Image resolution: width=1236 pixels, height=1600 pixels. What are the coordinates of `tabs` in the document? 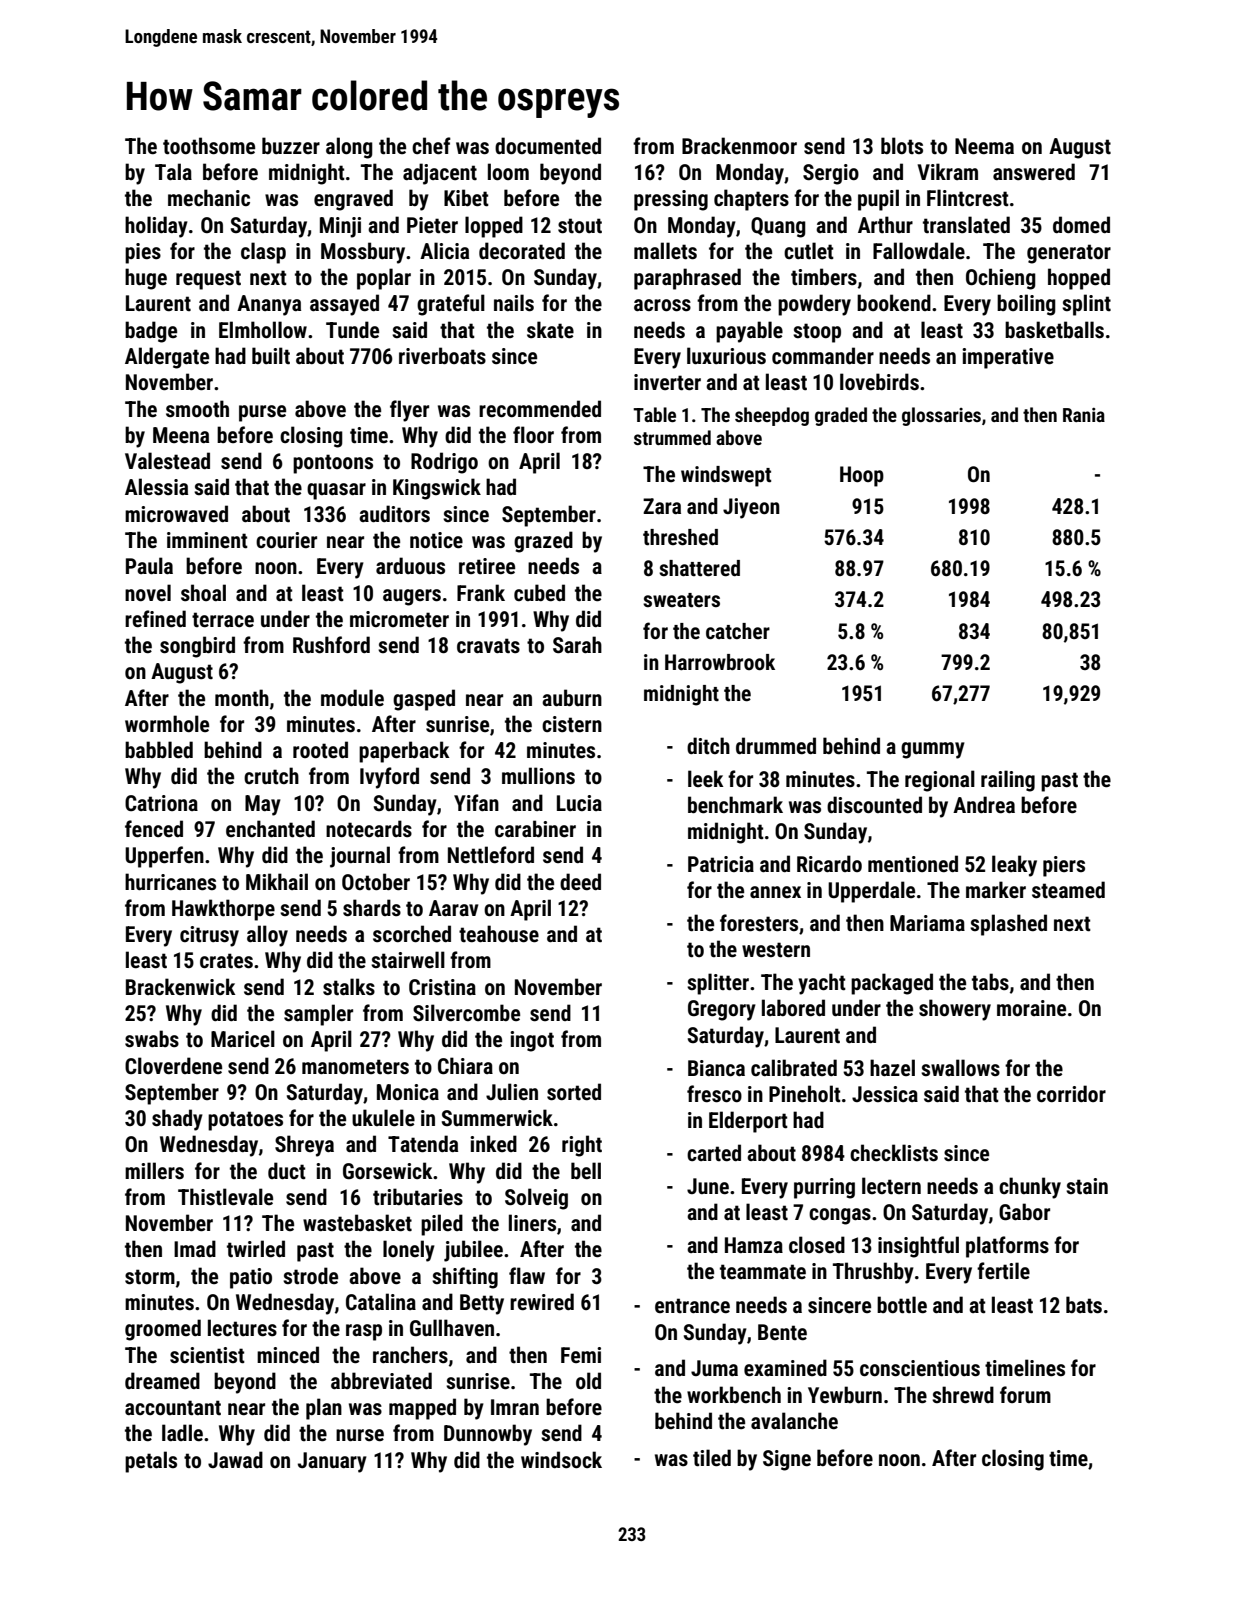 It's located at (990, 982).
